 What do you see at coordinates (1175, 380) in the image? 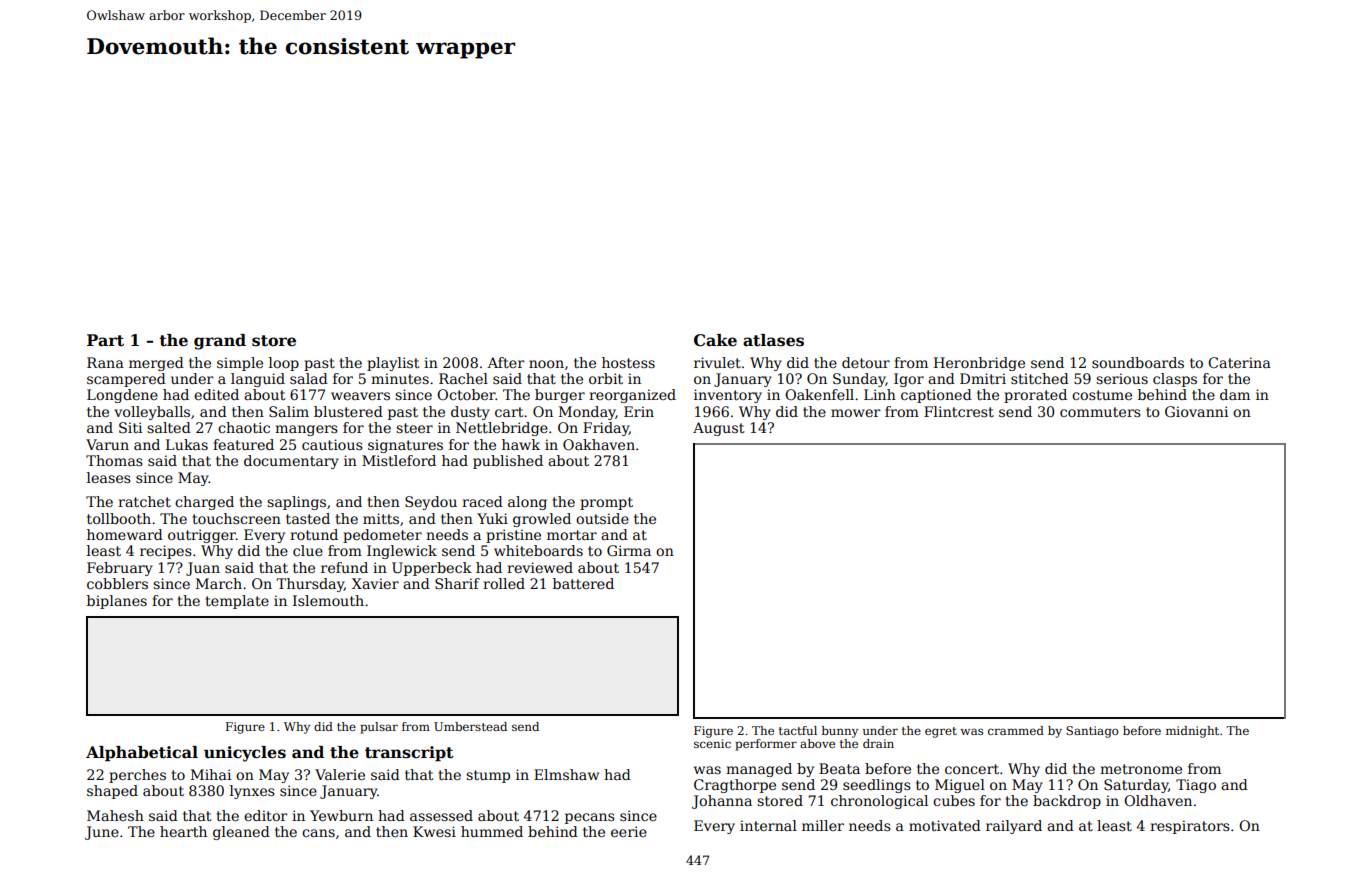
I see `clasps` at bounding box center [1175, 380].
